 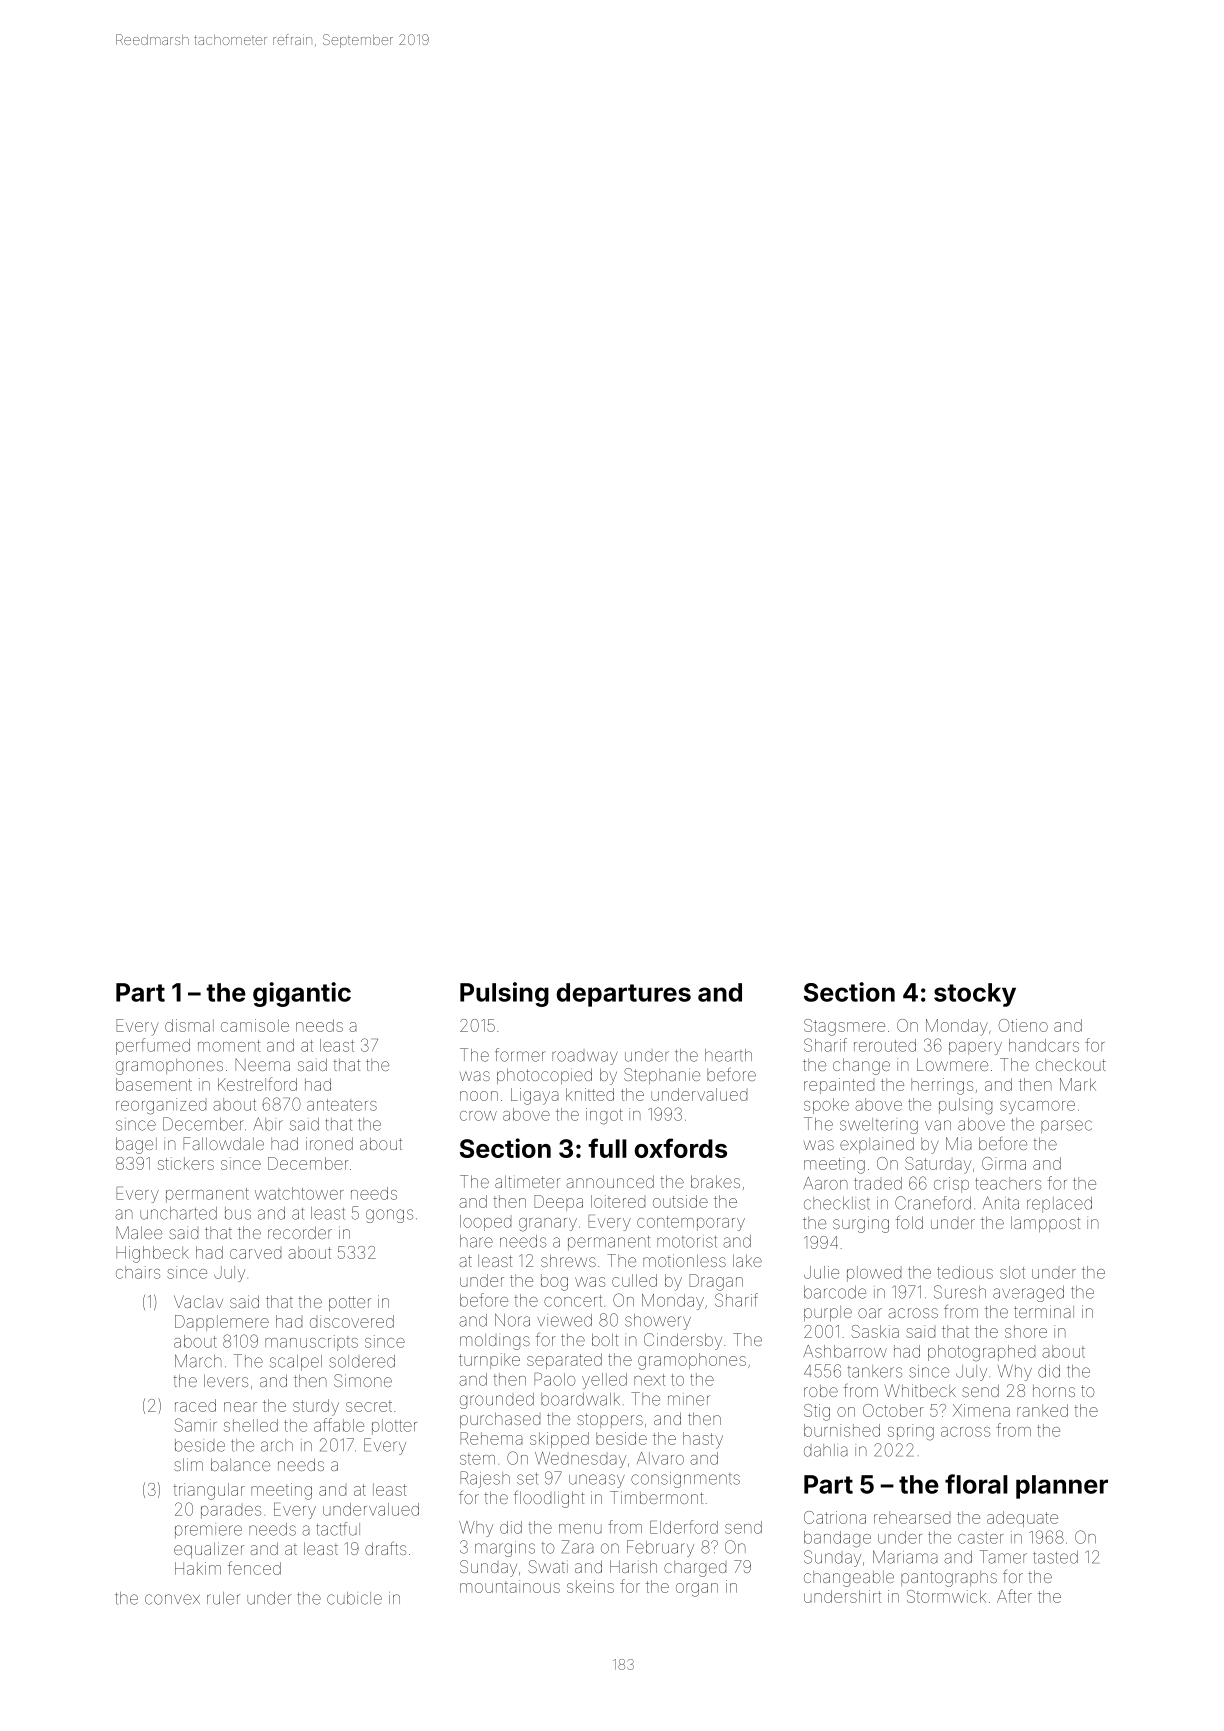 I want to click on stocky, so click(x=975, y=995).
